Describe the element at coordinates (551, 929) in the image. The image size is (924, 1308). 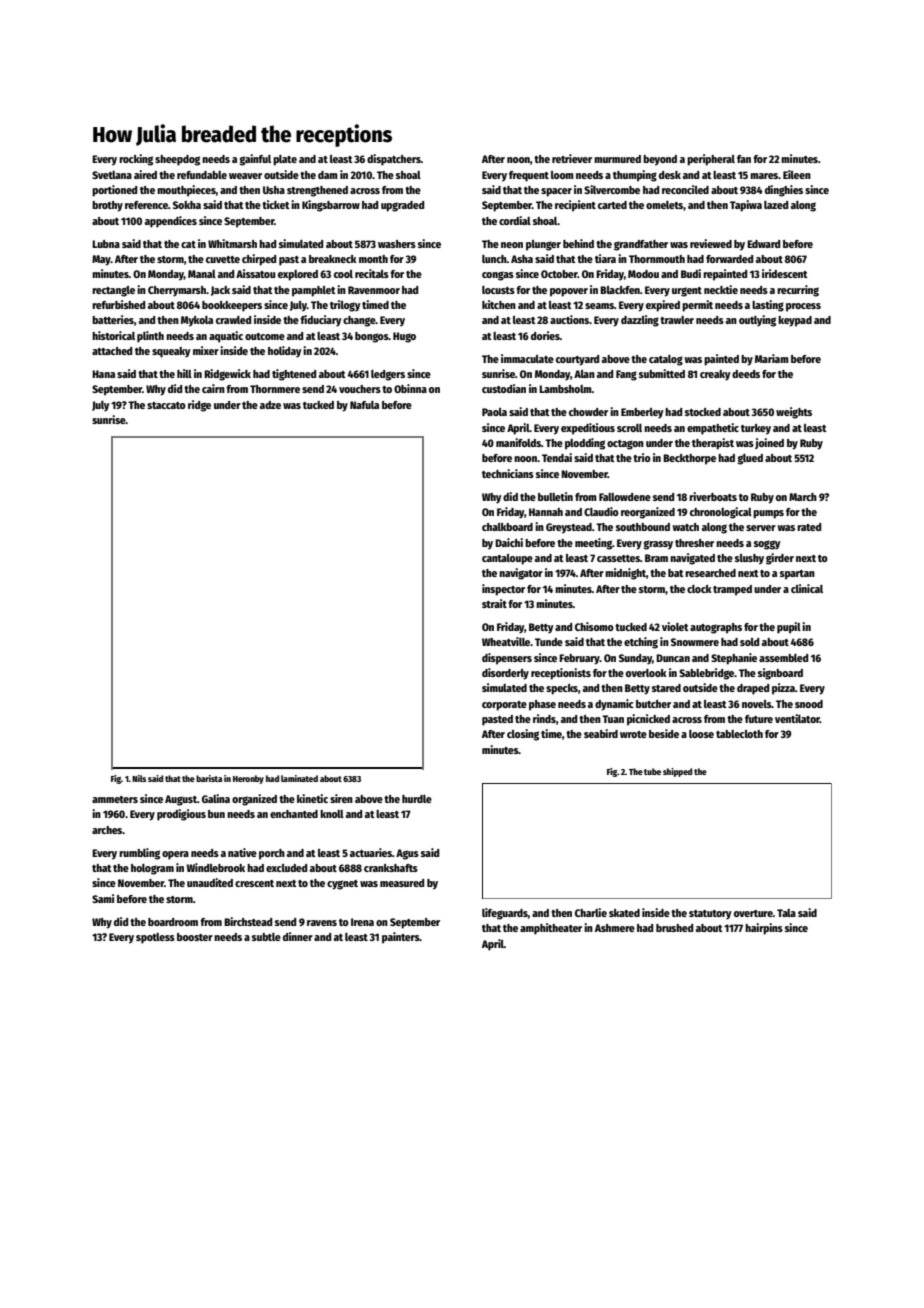
I see `amphitheater` at that location.
